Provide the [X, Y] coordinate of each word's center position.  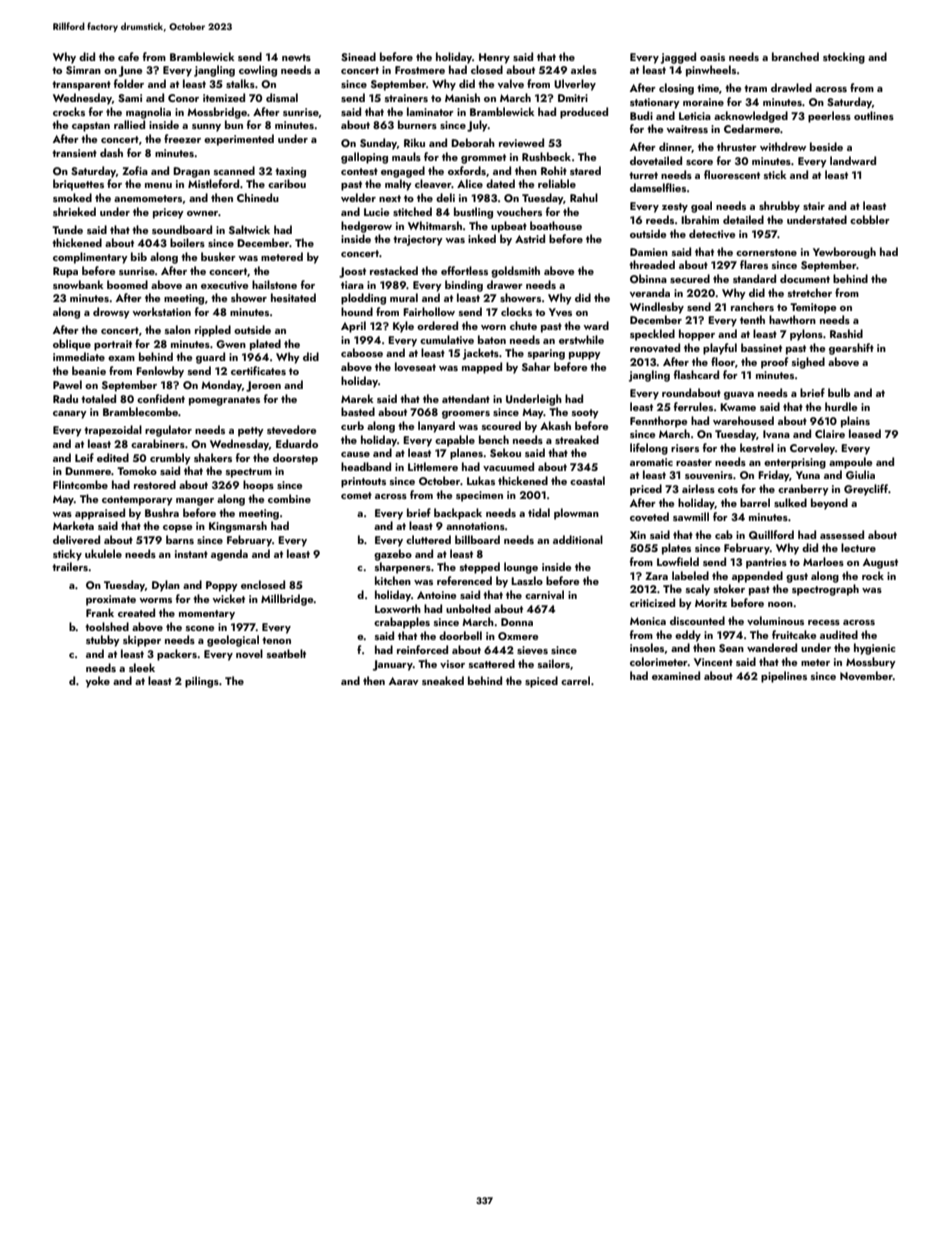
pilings [202, 682]
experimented [239, 140]
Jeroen [263, 386]
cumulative [447, 339]
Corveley [812, 449]
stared [585, 170]
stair [814, 206]
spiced [541, 682]
